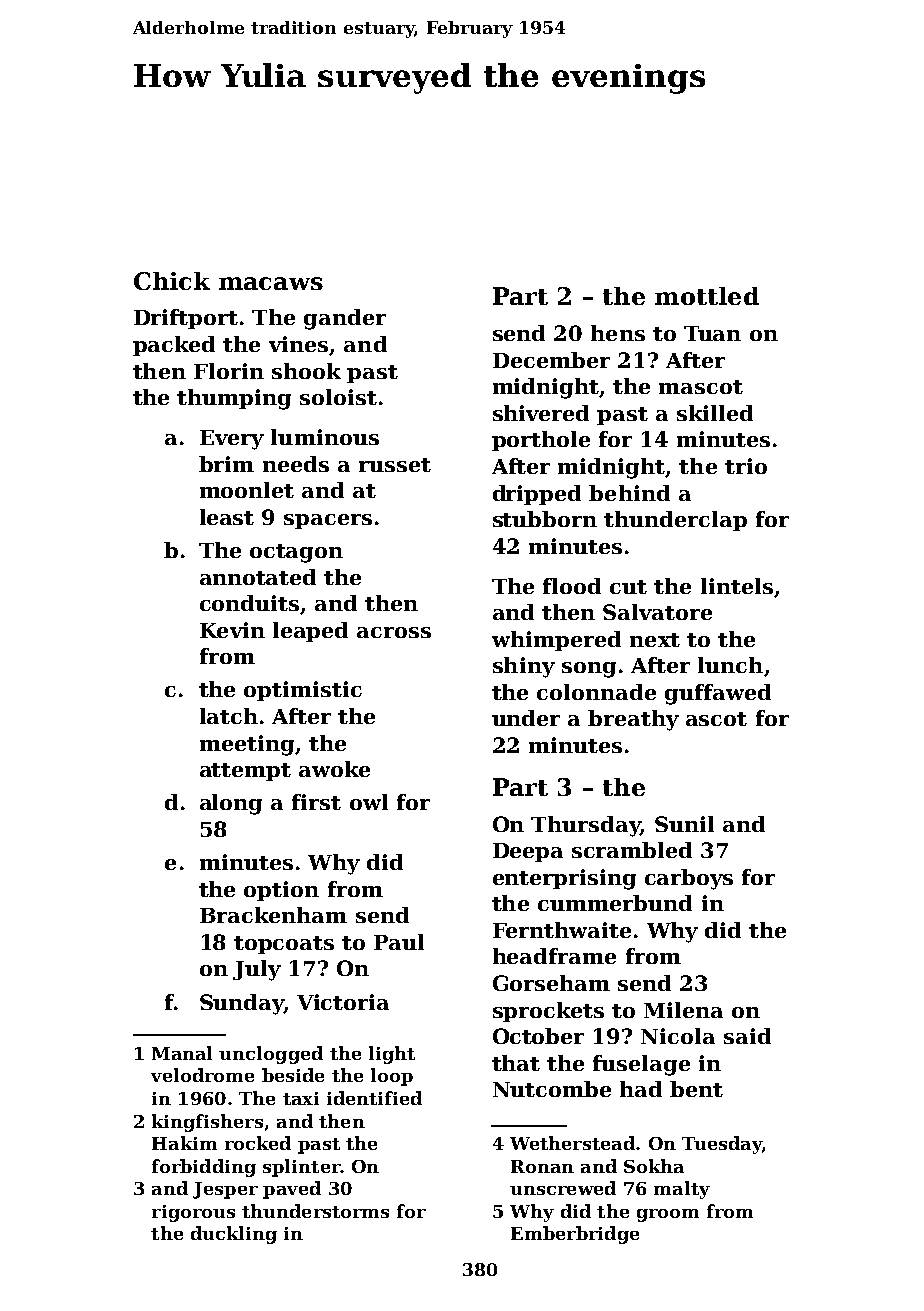 This document has height=1311, width=924. What do you see at coordinates (715, 413) in the document?
I see `skilled` at bounding box center [715, 413].
